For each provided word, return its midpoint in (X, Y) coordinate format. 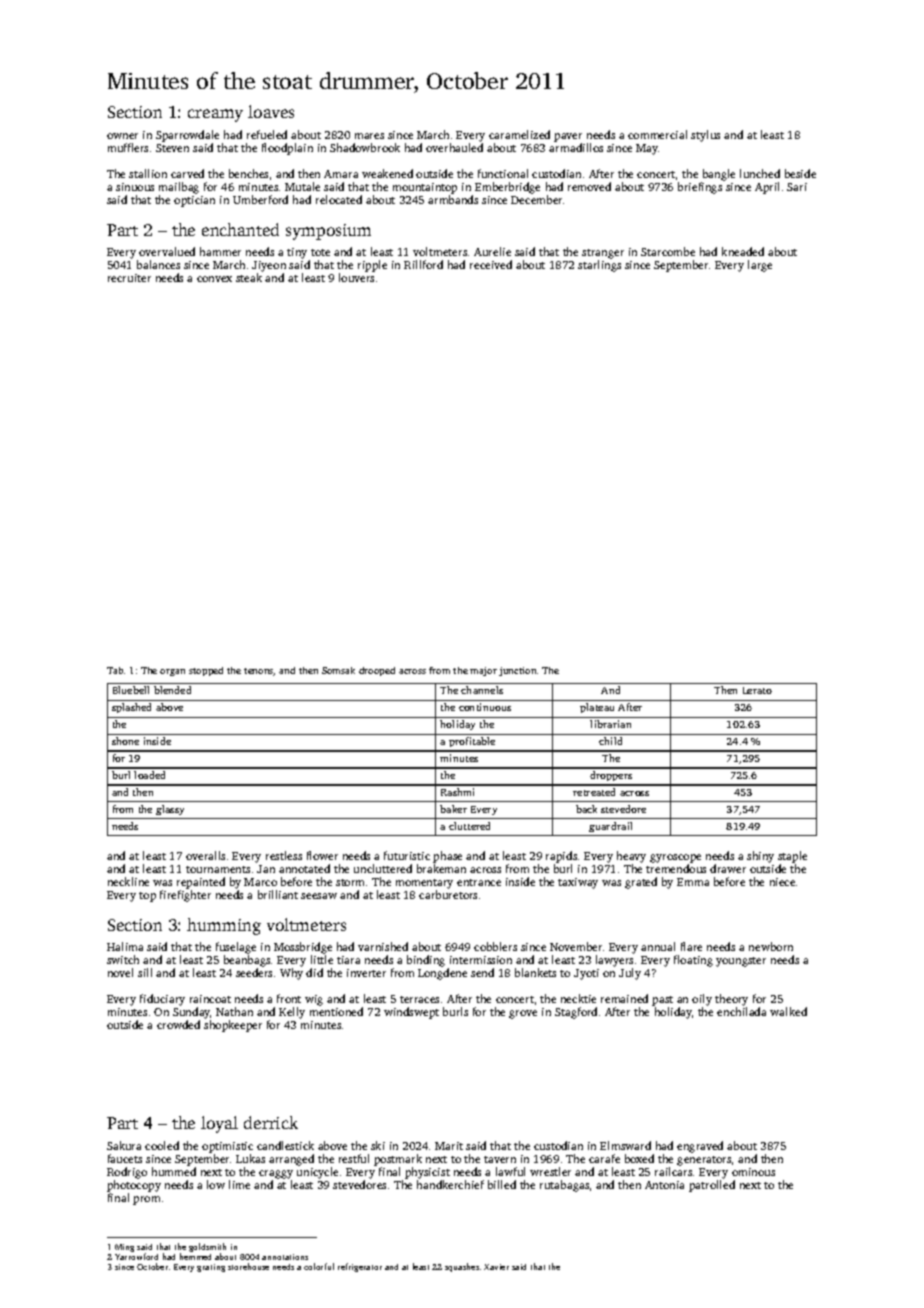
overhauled (454, 147)
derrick (271, 1122)
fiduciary (162, 1000)
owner (122, 136)
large (760, 266)
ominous (753, 1172)
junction (517, 671)
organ (172, 672)
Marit (449, 1146)
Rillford (423, 264)
